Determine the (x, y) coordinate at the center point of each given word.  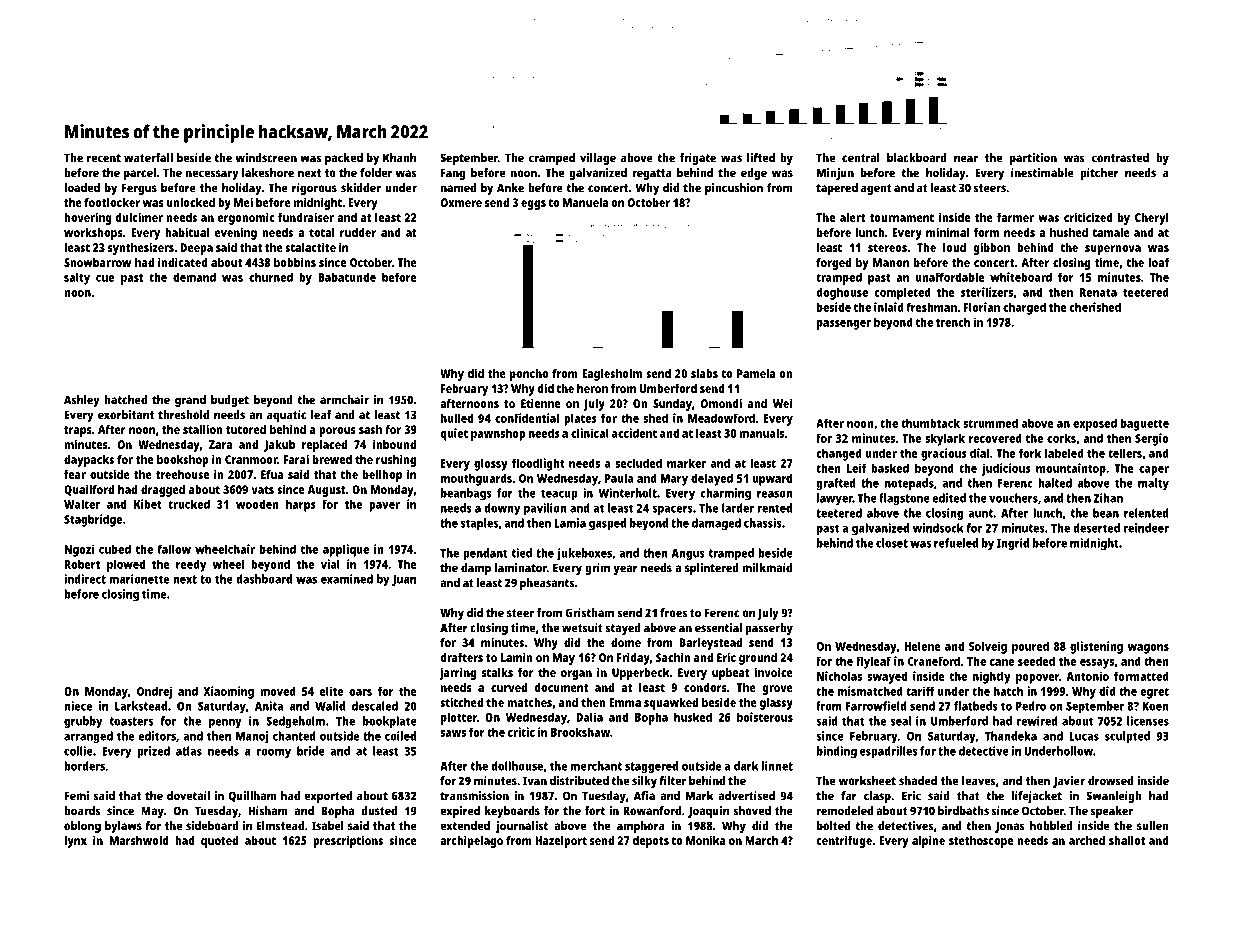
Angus (688, 554)
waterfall (148, 158)
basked (890, 468)
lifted (761, 158)
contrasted (1120, 158)
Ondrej (154, 692)
